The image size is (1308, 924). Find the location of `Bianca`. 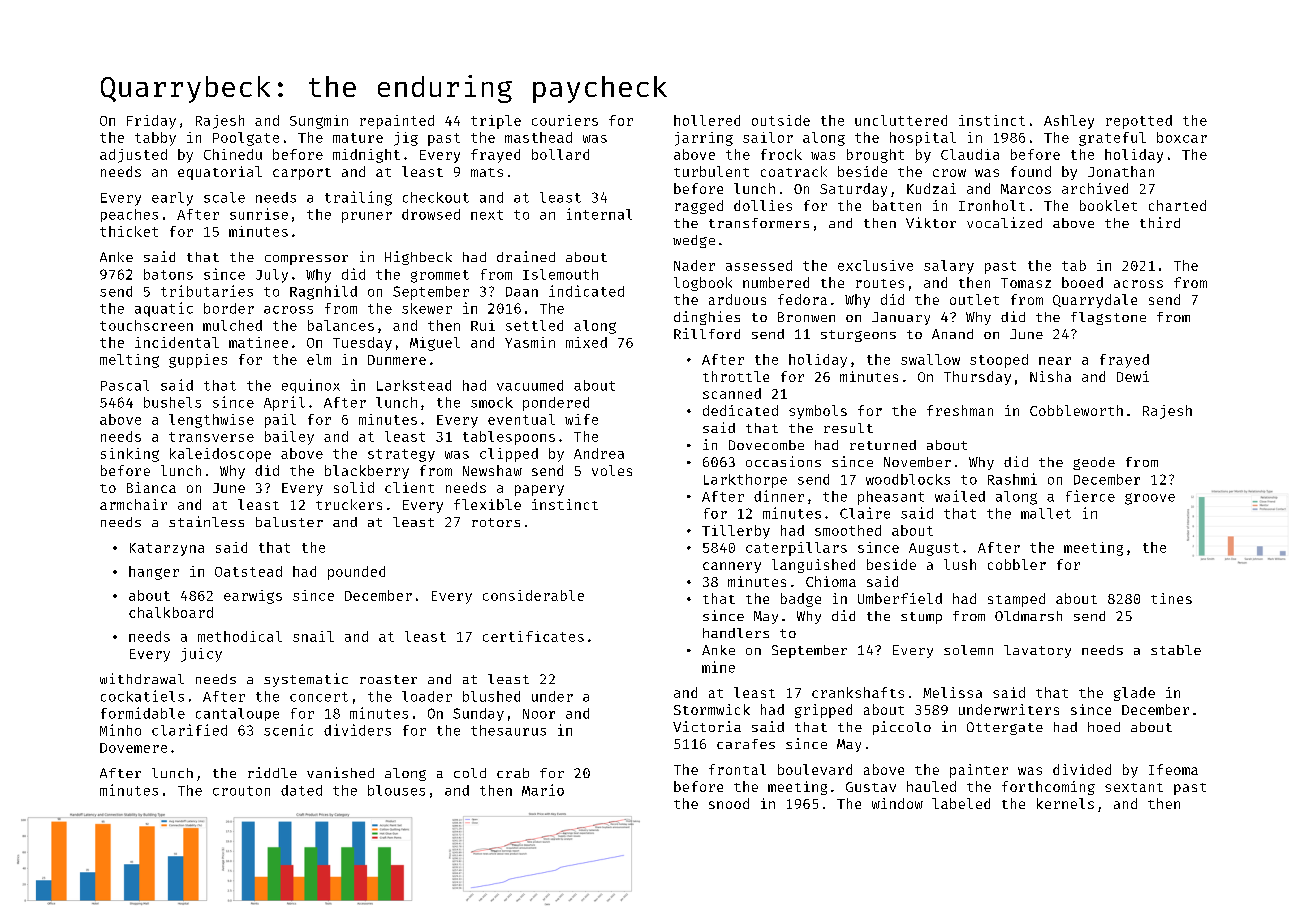

Bianca is located at coordinates (151, 487).
